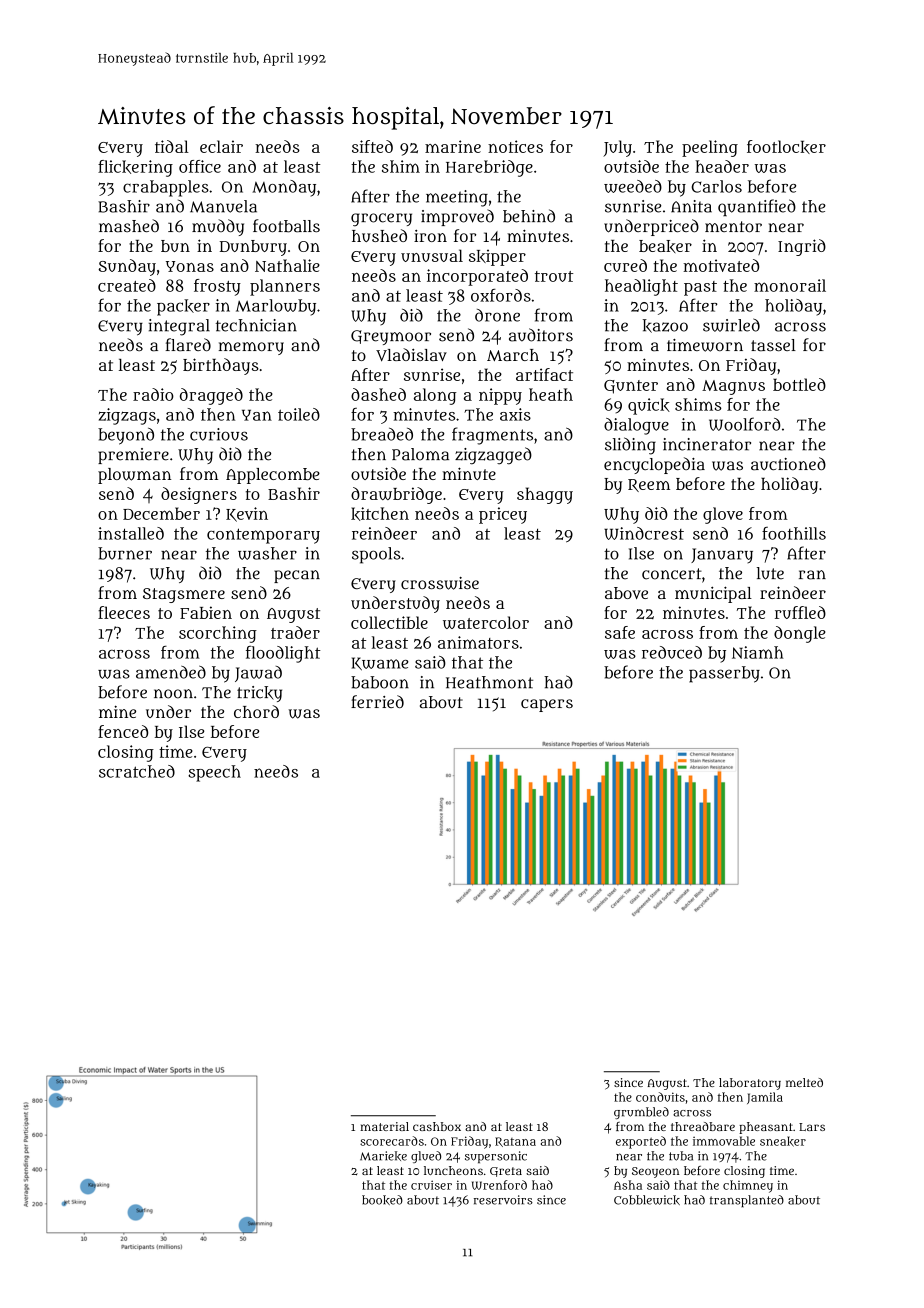  Describe the element at coordinates (649, 485) in the screenshot. I see `Reem` at that location.
